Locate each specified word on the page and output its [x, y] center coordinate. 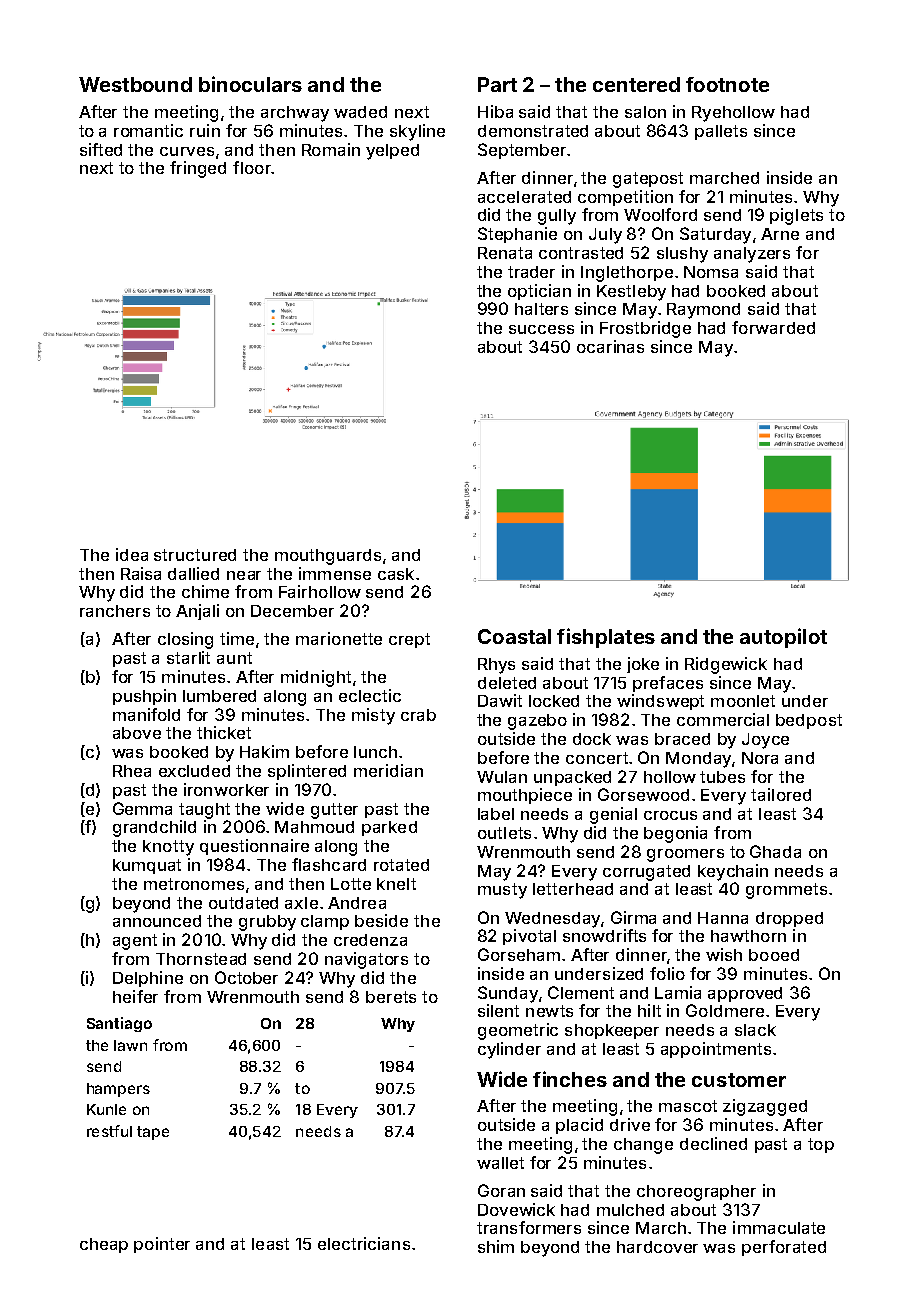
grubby [267, 923]
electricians [364, 1243]
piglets [796, 216]
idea [132, 554]
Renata [505, 253]
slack [755, 1030]
